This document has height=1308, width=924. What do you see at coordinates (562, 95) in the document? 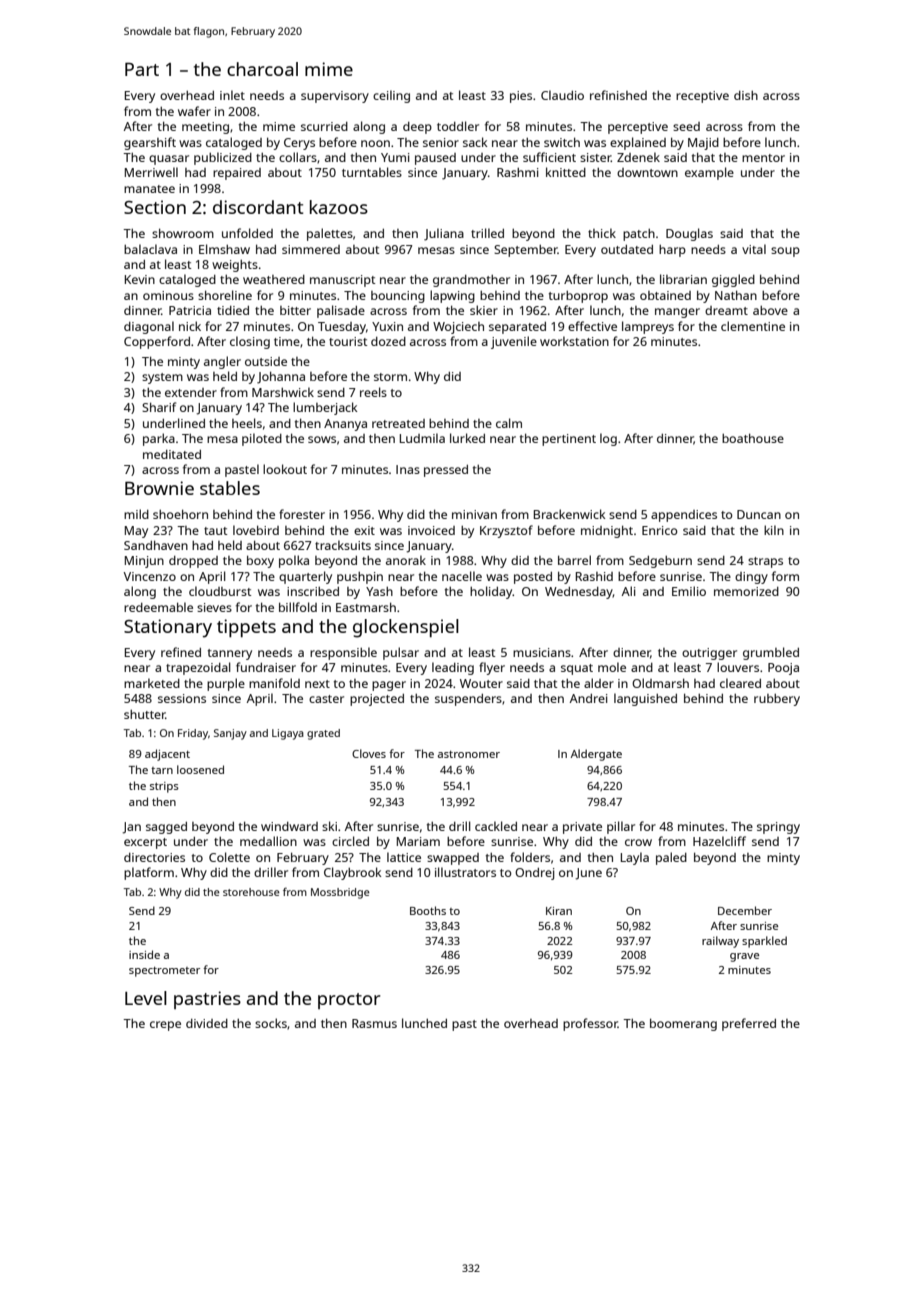
I see `Claudio` at bounding box center [562, 95].
